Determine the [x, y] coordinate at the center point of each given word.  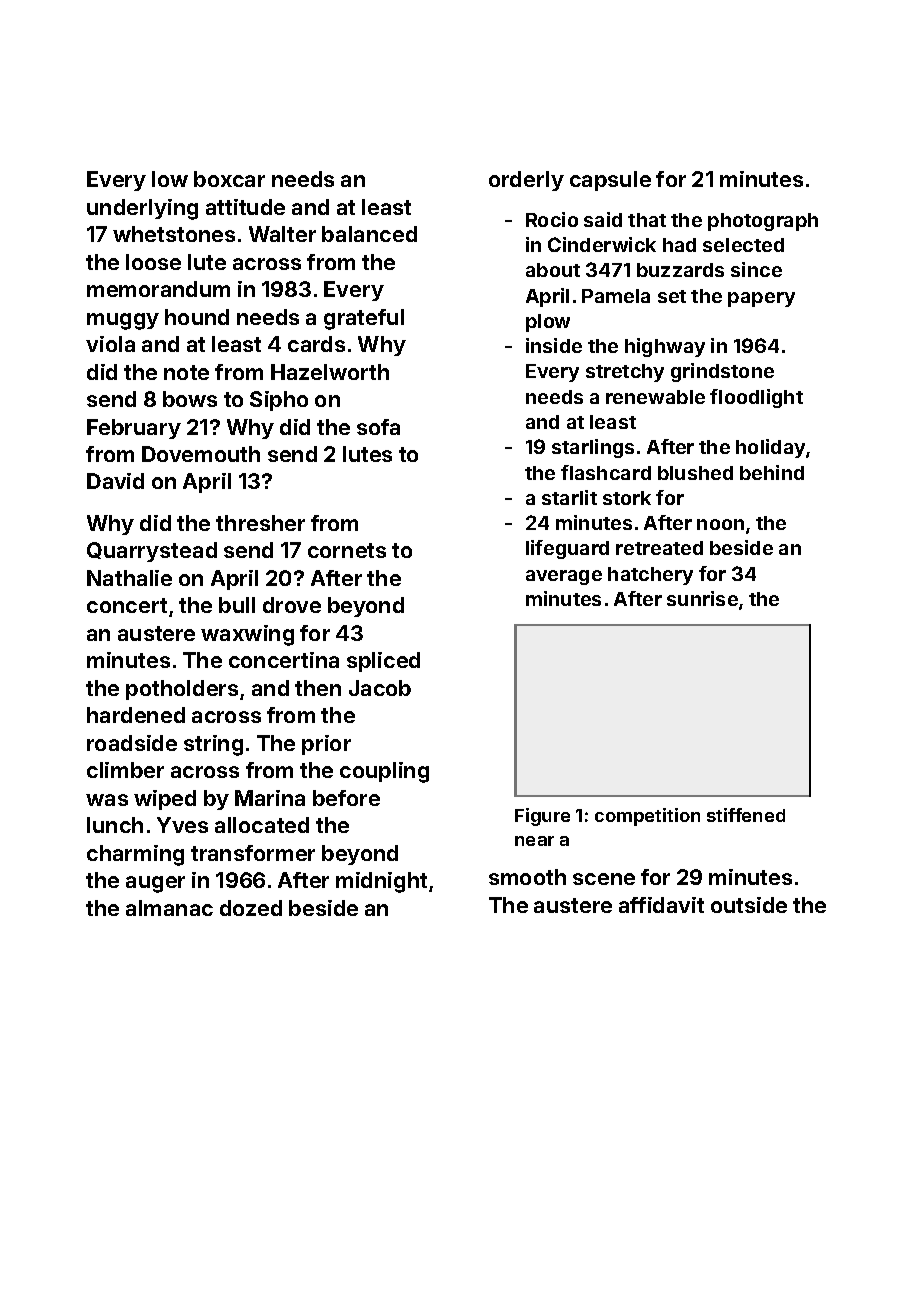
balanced [369, 234]
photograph [763, 222]
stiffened [746, 815]
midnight [381, 882]
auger [155, 884]
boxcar [229, 179]
